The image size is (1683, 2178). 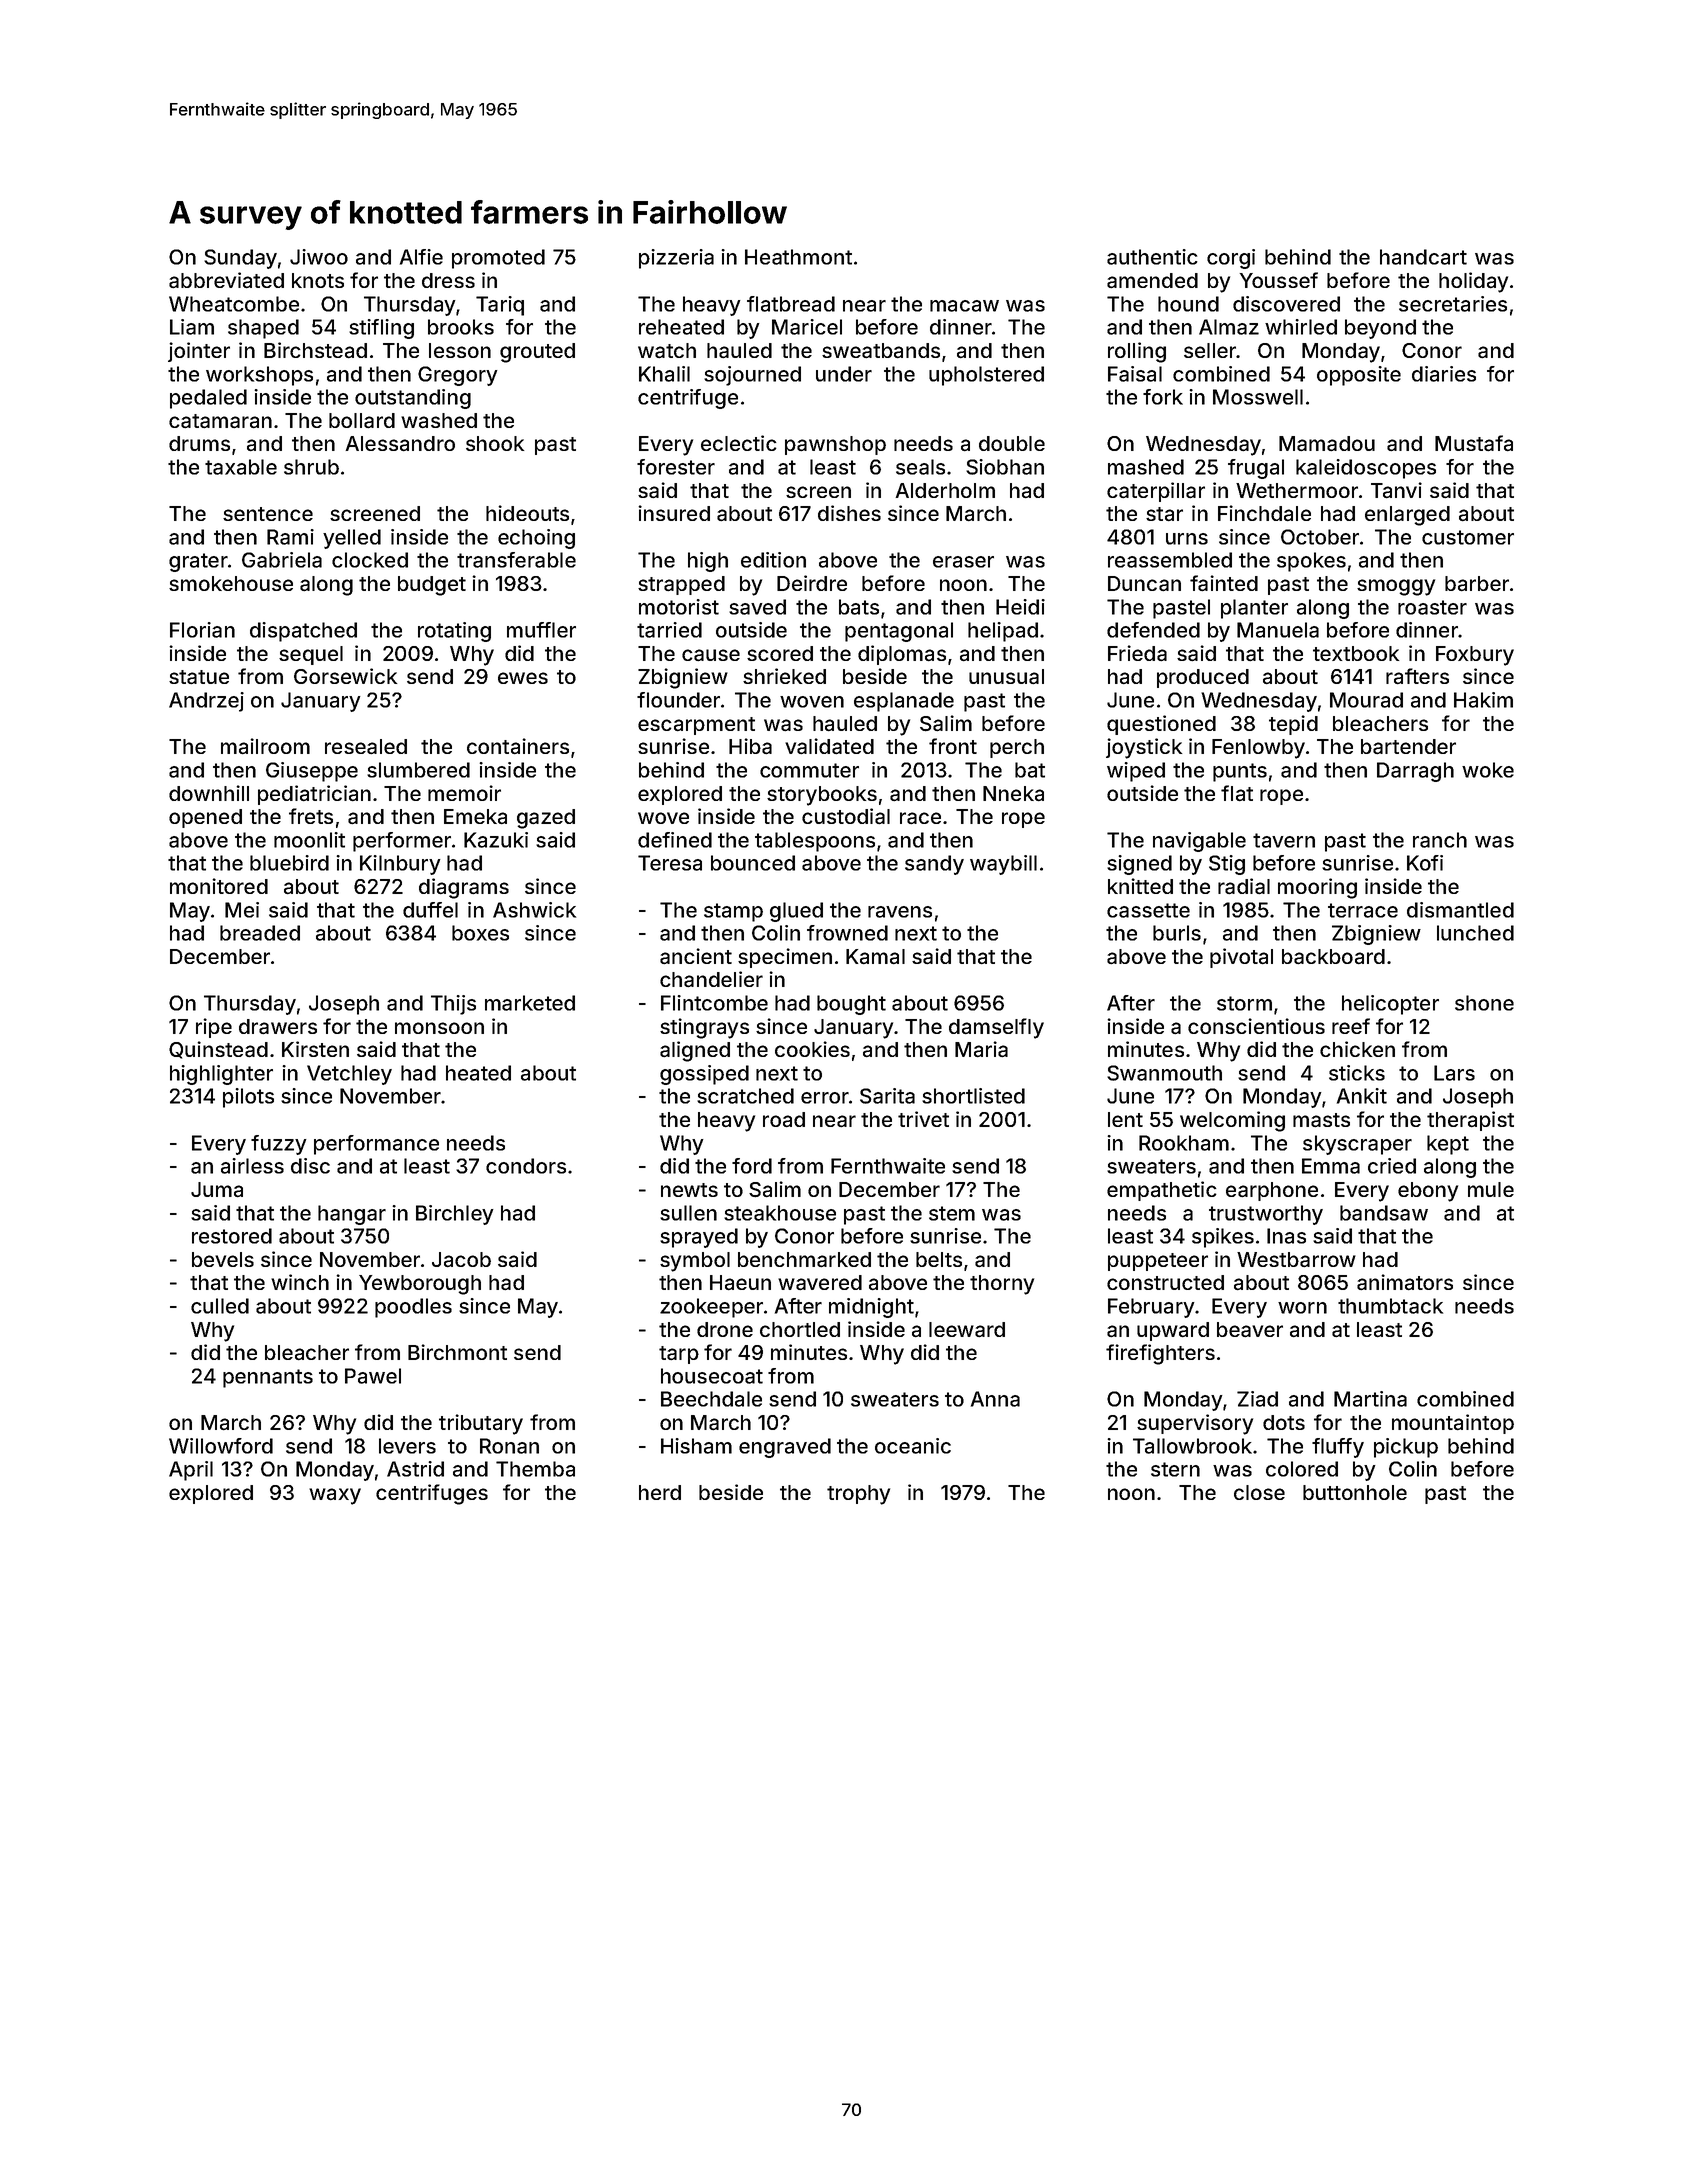 I want to click on pizzeria, so click(x=676, y=259).
